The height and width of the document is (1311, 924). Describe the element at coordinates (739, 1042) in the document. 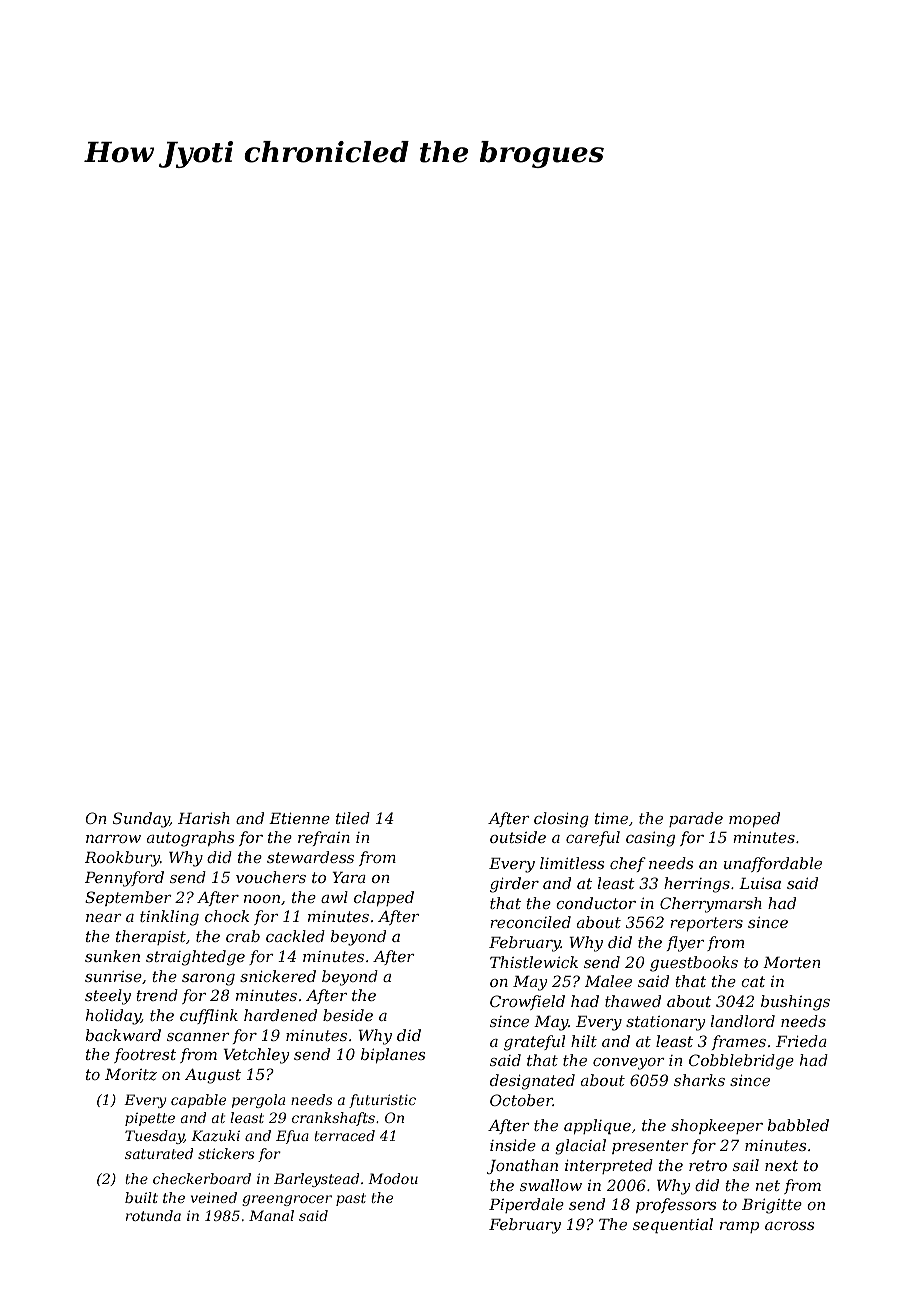

I see `frames` at that location.
